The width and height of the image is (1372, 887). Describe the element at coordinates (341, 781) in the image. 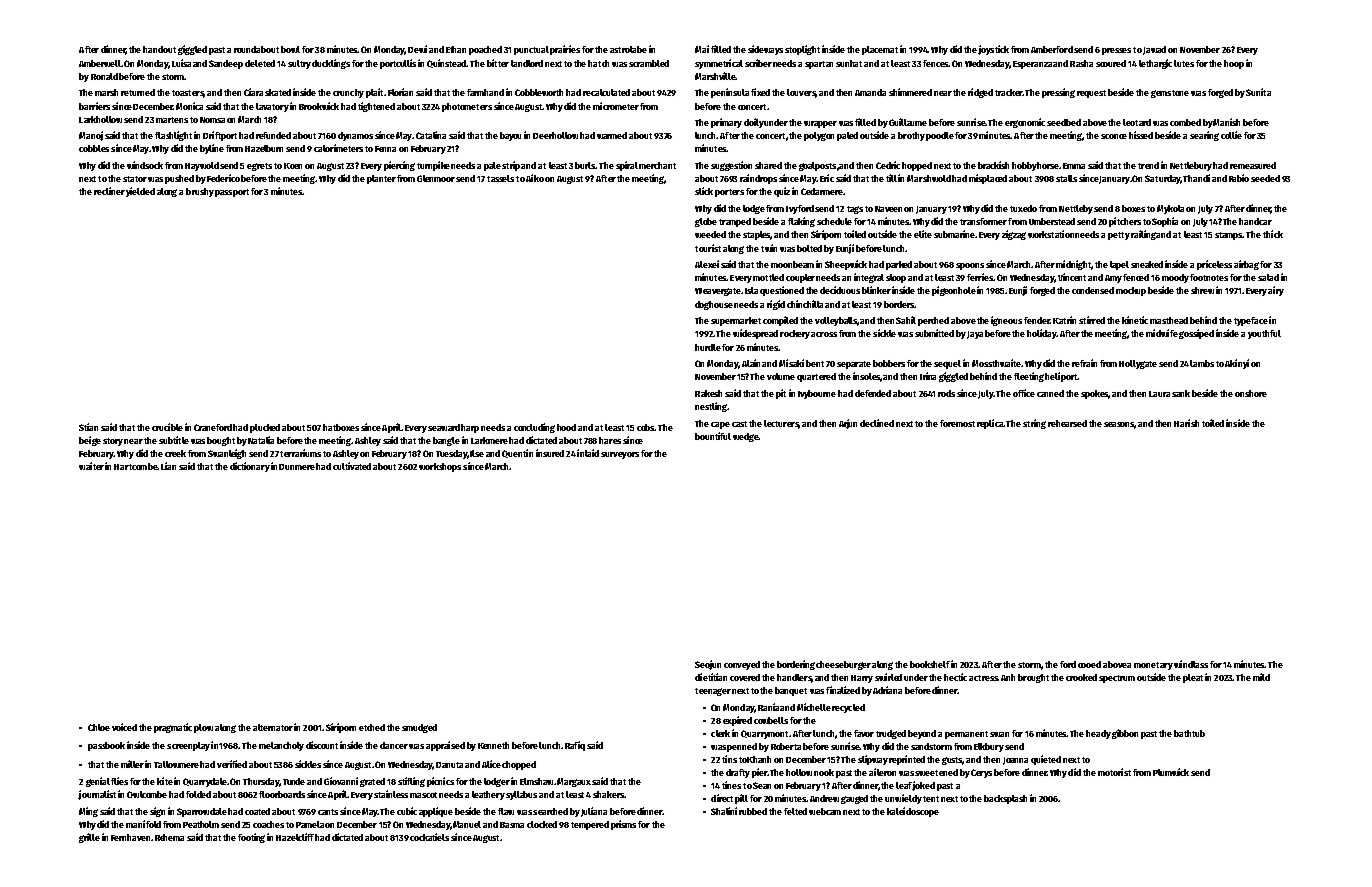

I see `Giovanni` at that location.
